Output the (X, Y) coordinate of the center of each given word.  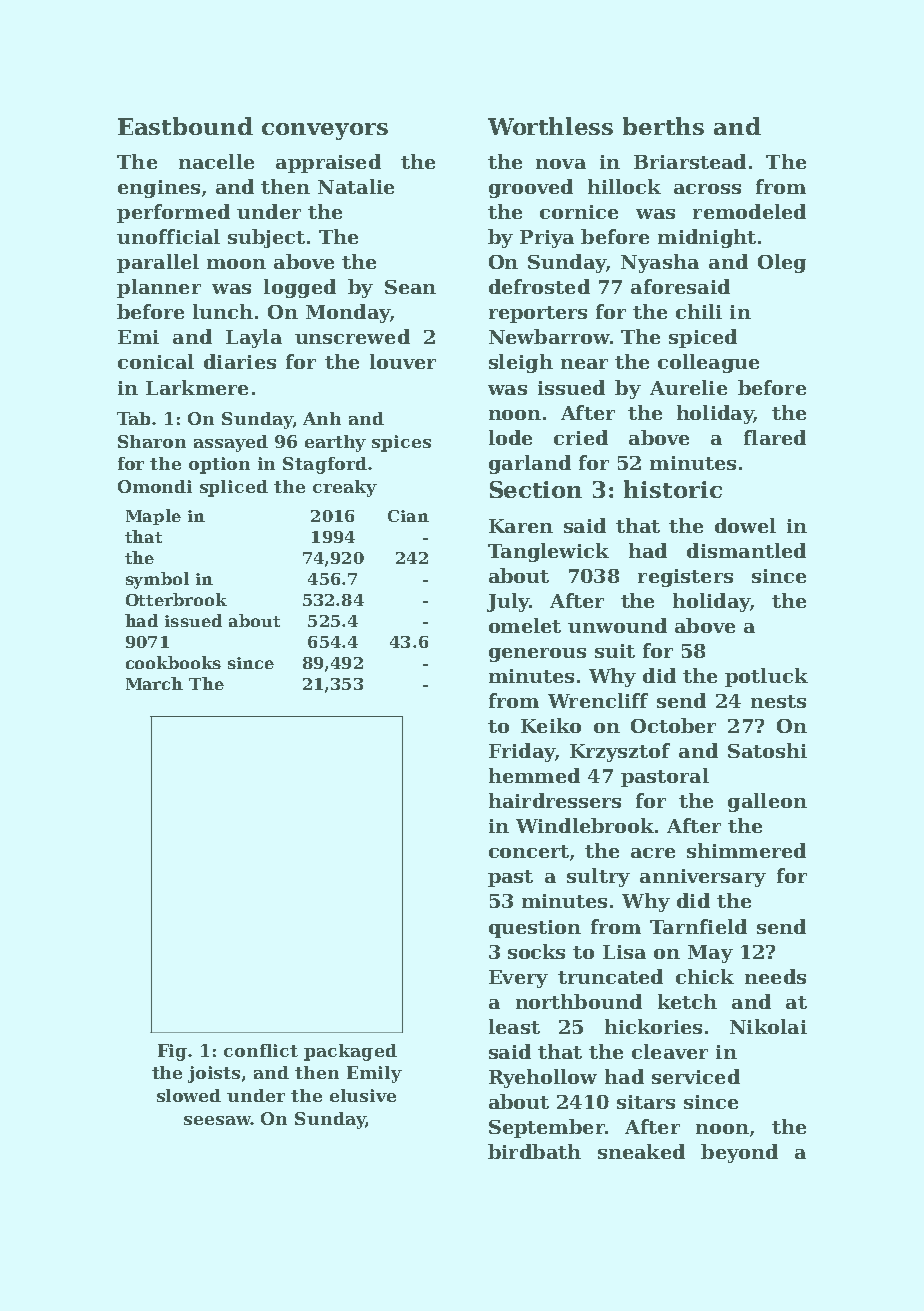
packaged (350, 1052)
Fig (172, 1052)
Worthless (550, 126)
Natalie (356, 186)
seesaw (217, 1120)
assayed (231, 443)
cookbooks (173, 662)
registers (685, 578)
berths (663, 126)
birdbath (534, 1151)
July (508, 602)
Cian (408, 516)
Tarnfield (698, 926)
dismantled (746, 550)
